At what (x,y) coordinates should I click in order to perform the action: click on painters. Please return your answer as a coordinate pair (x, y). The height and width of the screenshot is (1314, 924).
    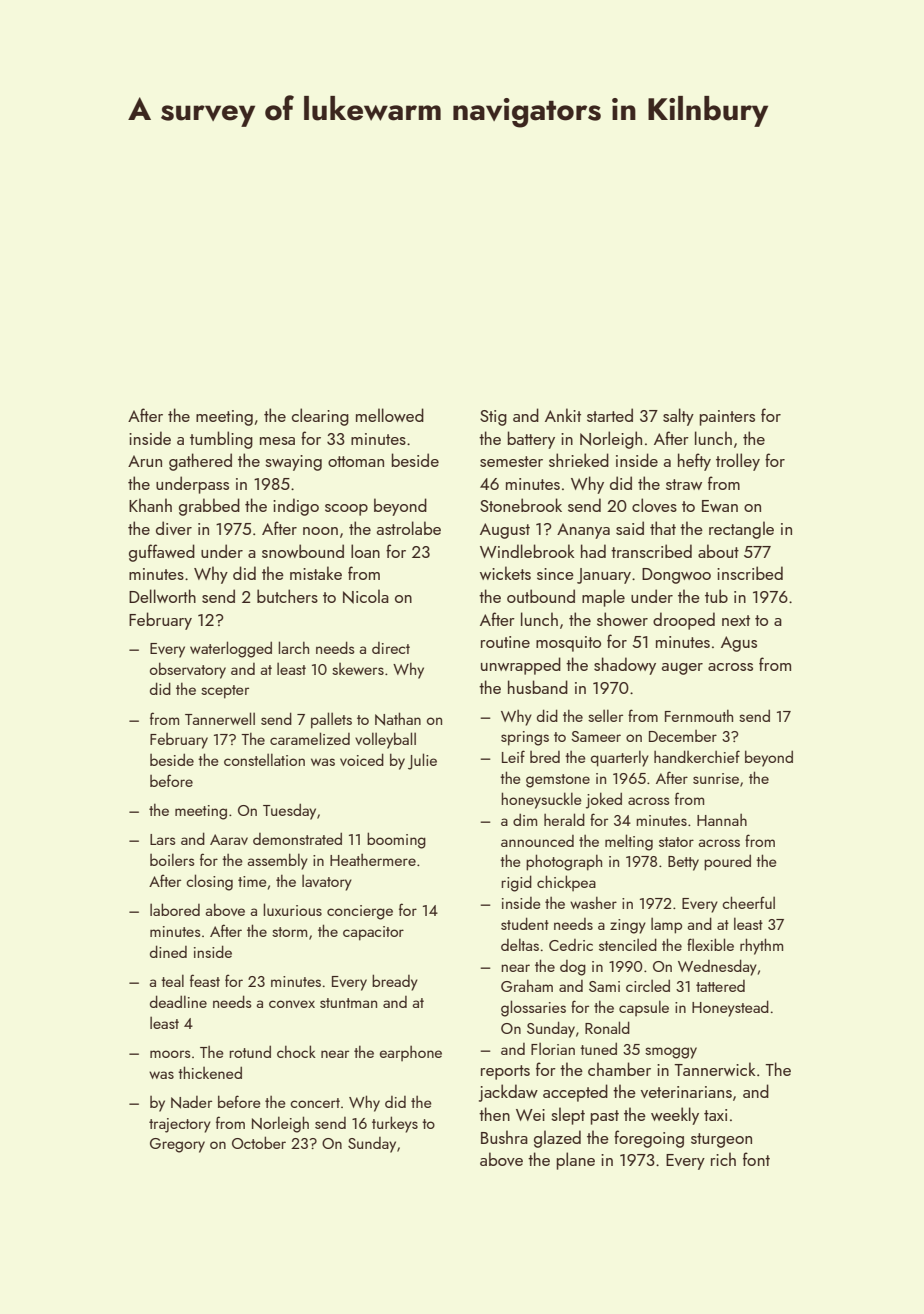
    Looking at the image, I should click on (727, 418).
